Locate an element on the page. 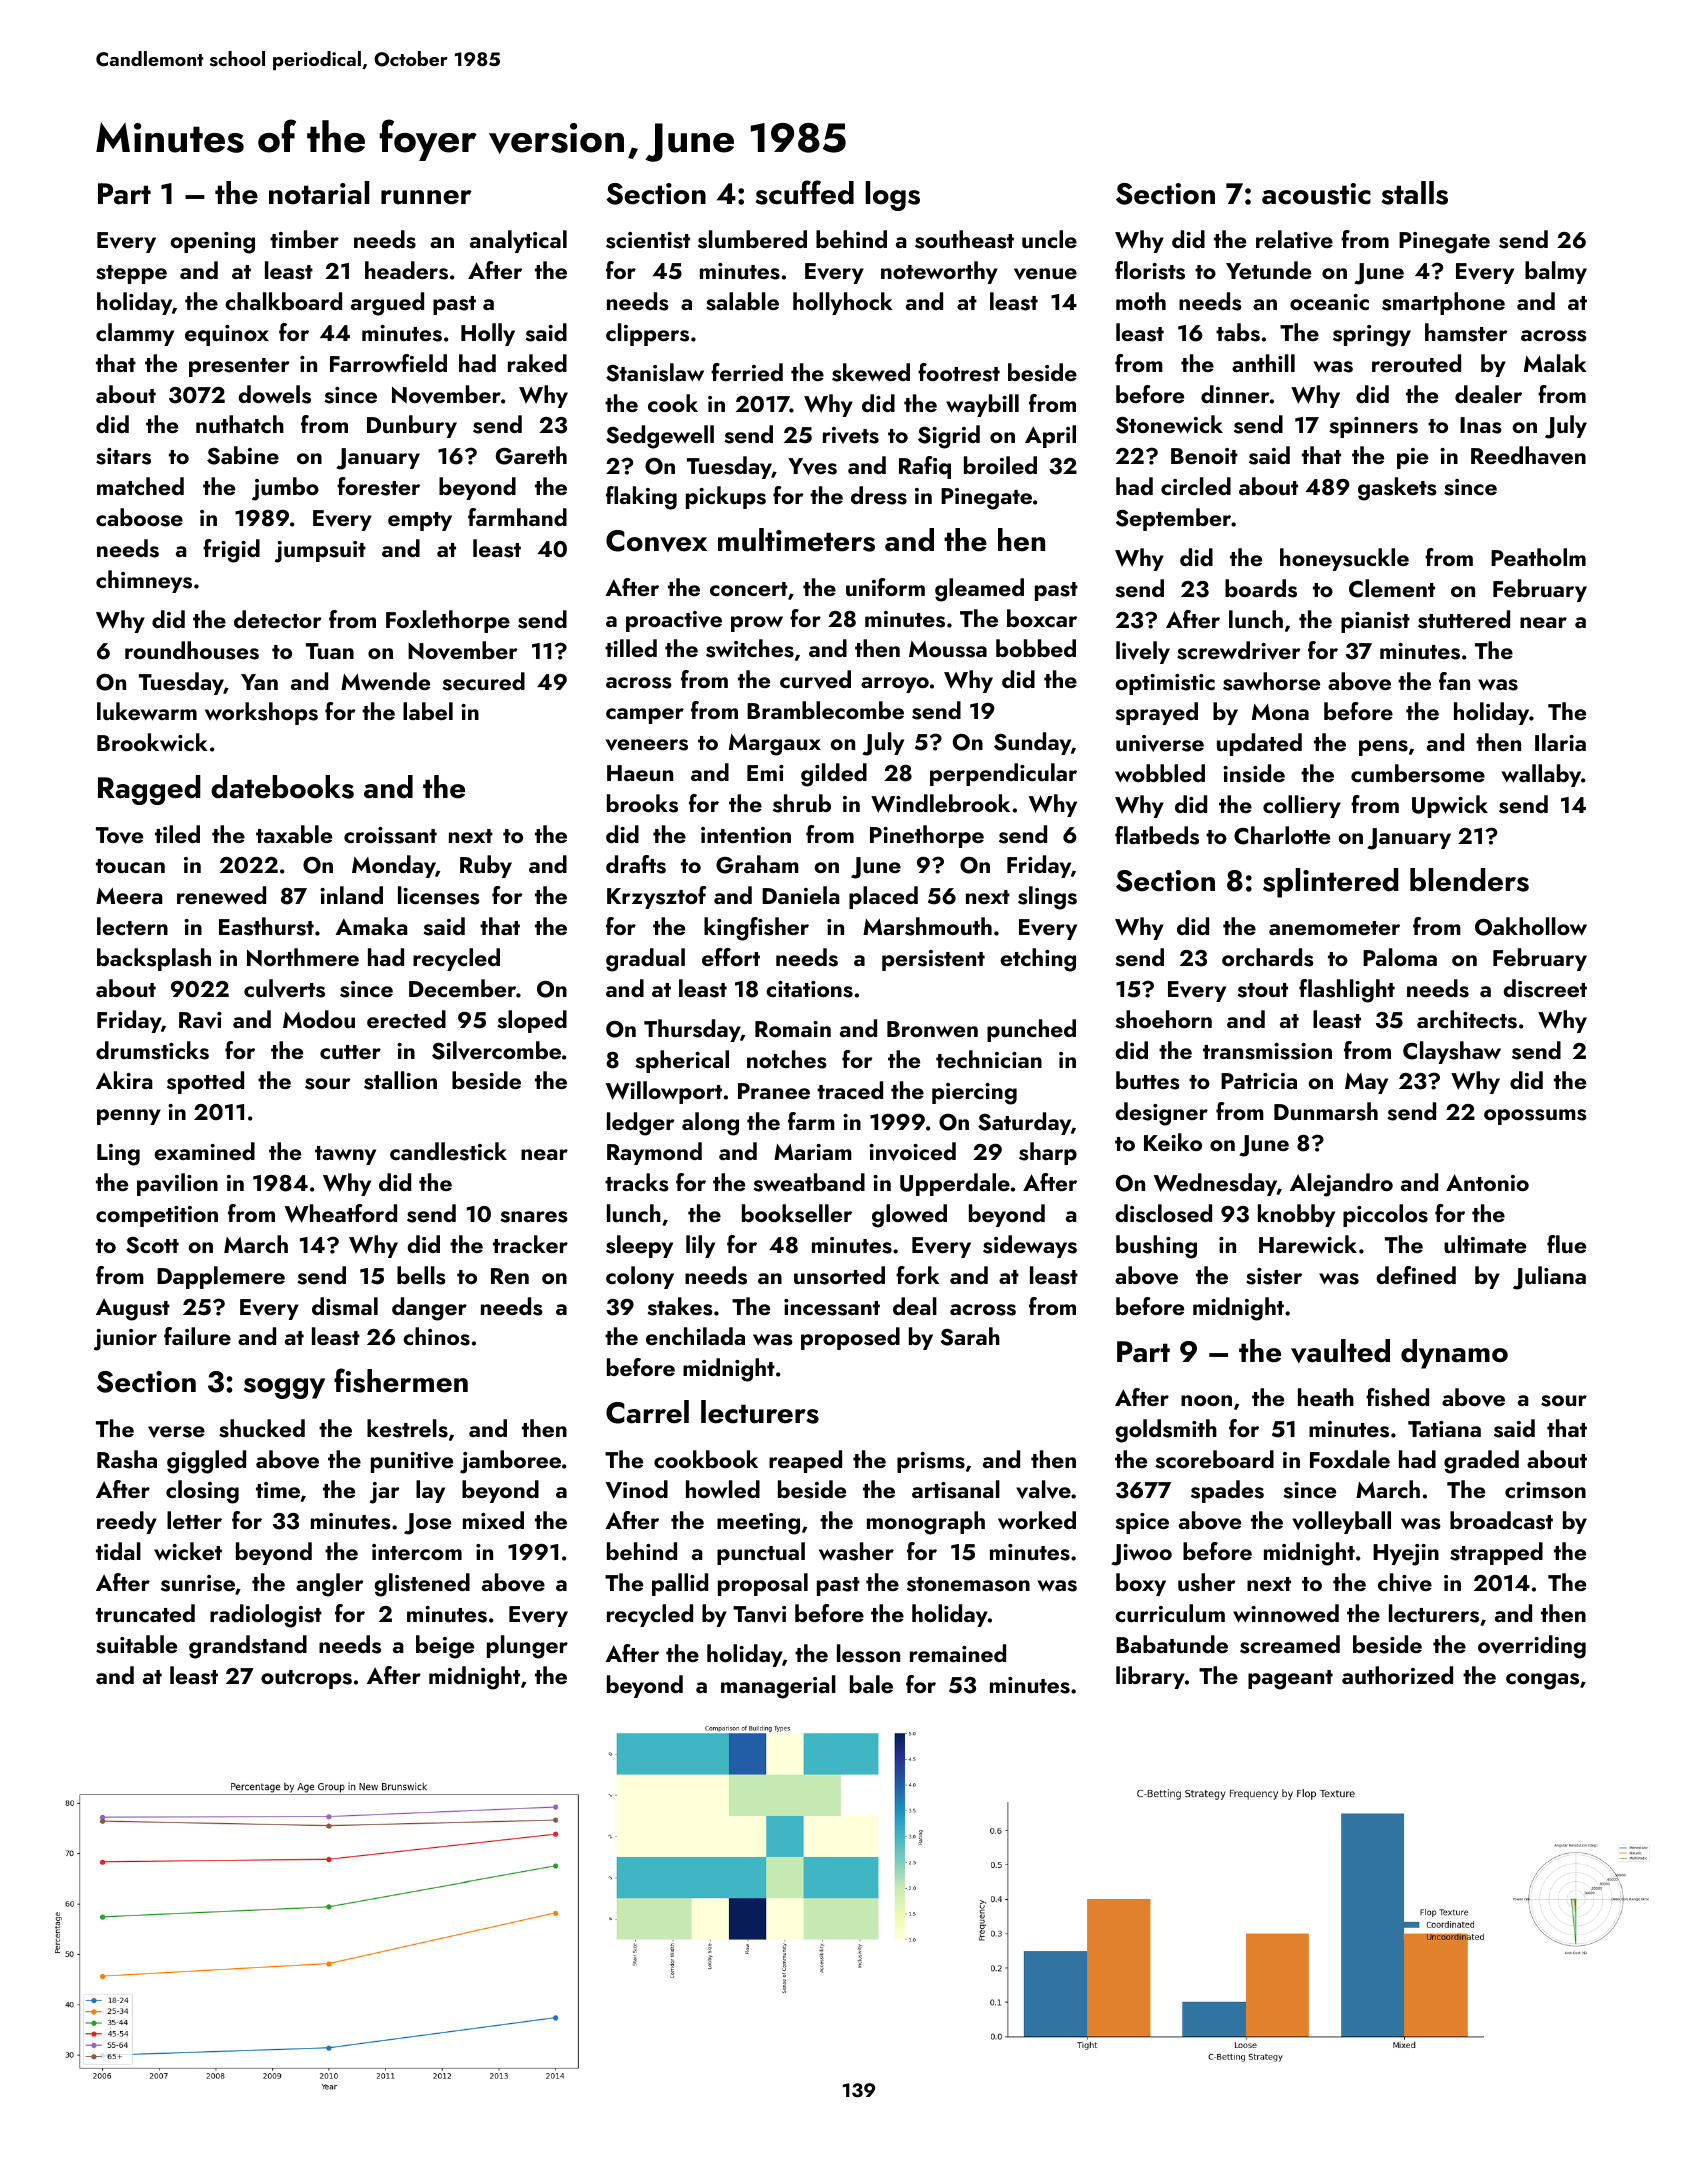  Juliana is located at coordinates (1549, 1278).
